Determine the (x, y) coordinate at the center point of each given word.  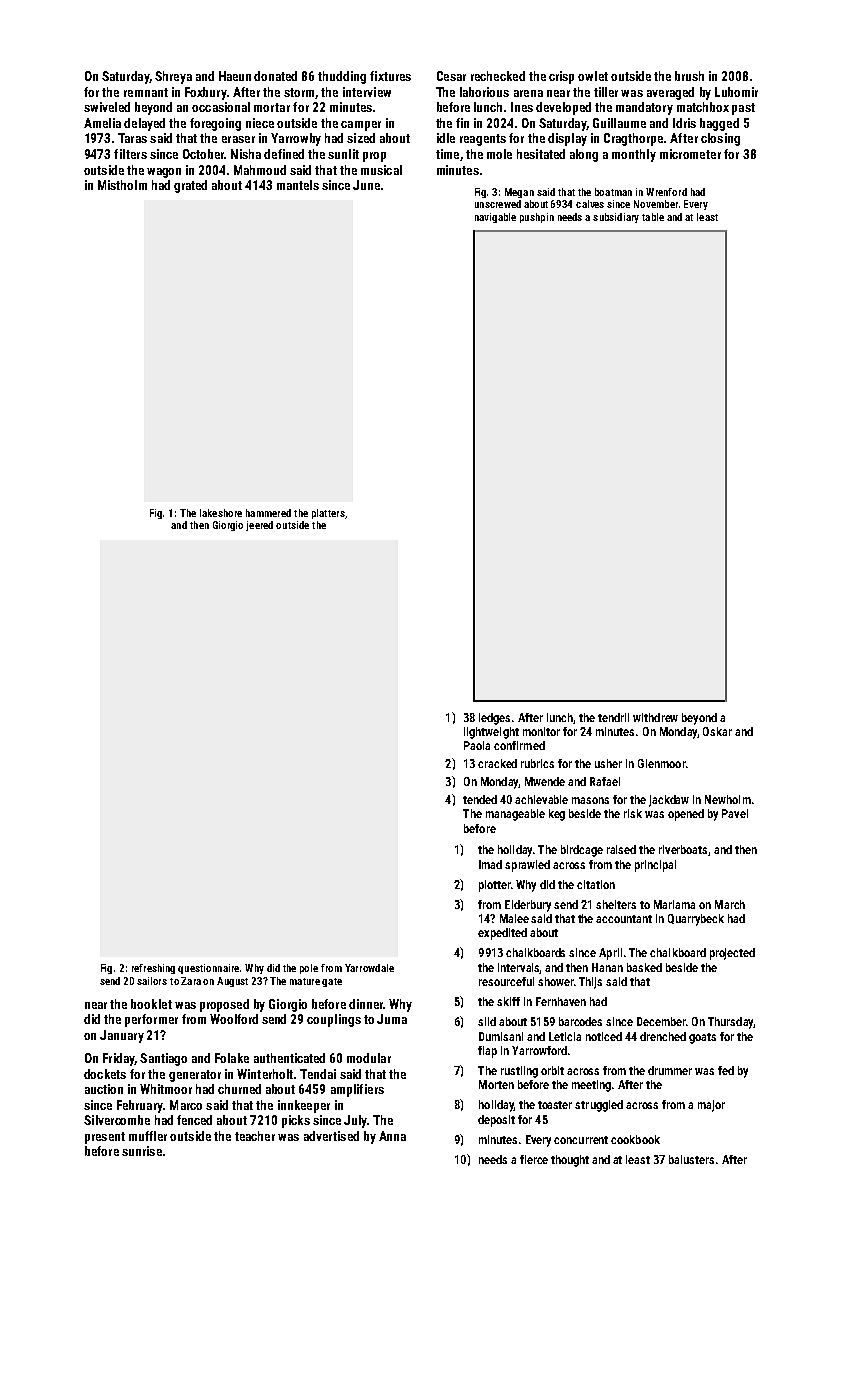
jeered (259, 526)
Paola (477, 745)
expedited (502, 934)
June (366, 185)
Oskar (717, 731)
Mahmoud (260, 170)
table (653, 217)
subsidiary (616, 218)
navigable (495, 218)
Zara (191, 981)
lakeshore (221, 513)
